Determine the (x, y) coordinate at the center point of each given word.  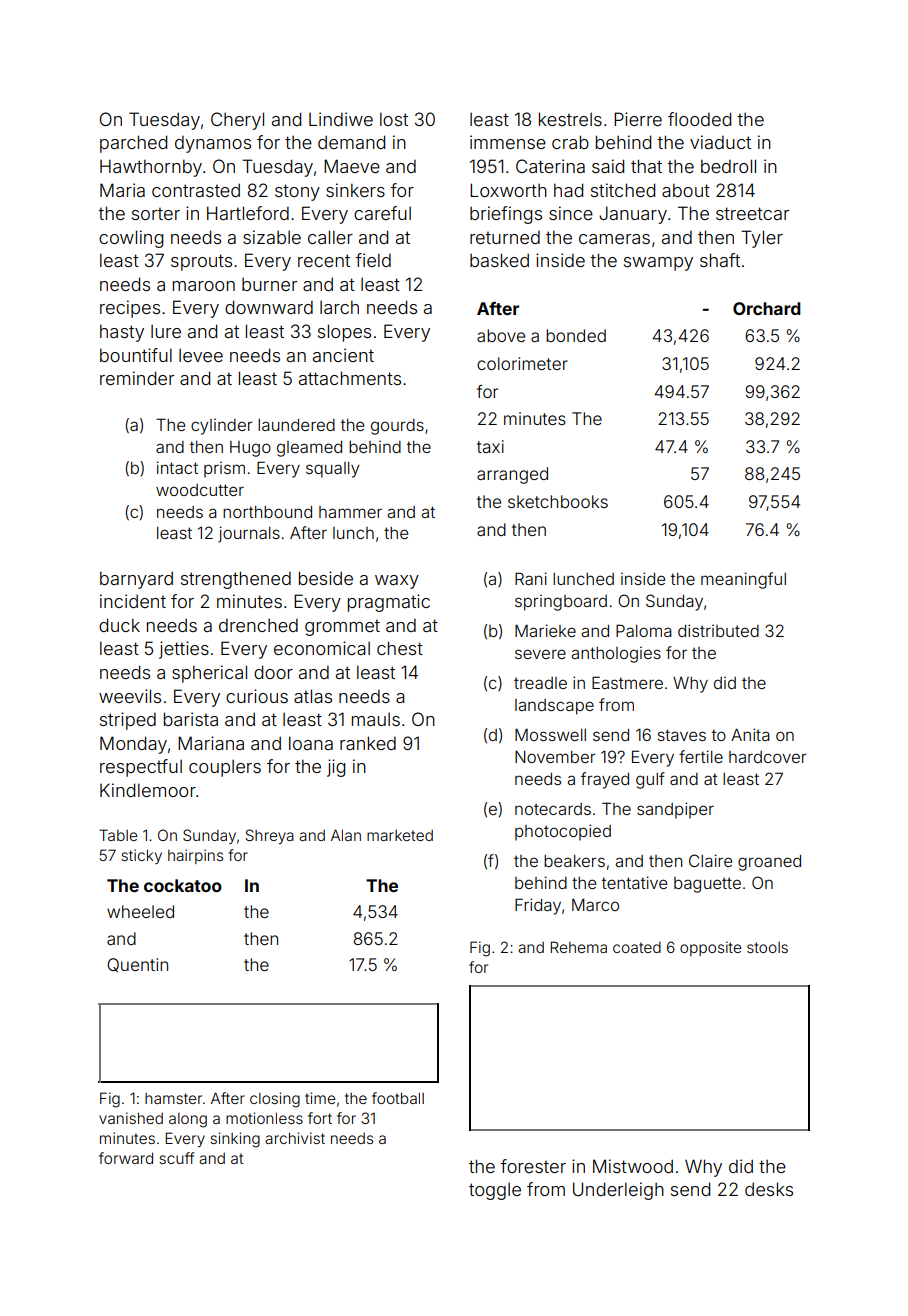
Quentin (137, 965)
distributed (718, 630)
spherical (209, 674)
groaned (769, 863)
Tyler (762, 239)
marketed (400, 835)
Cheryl (237, 121)
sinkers (355, 190)
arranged (512, 475)
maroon (204, 286)
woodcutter (200, 490)
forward (126, 1158)
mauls (376, 719)
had (568, 190)
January (633, 215)
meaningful (743, 580)
